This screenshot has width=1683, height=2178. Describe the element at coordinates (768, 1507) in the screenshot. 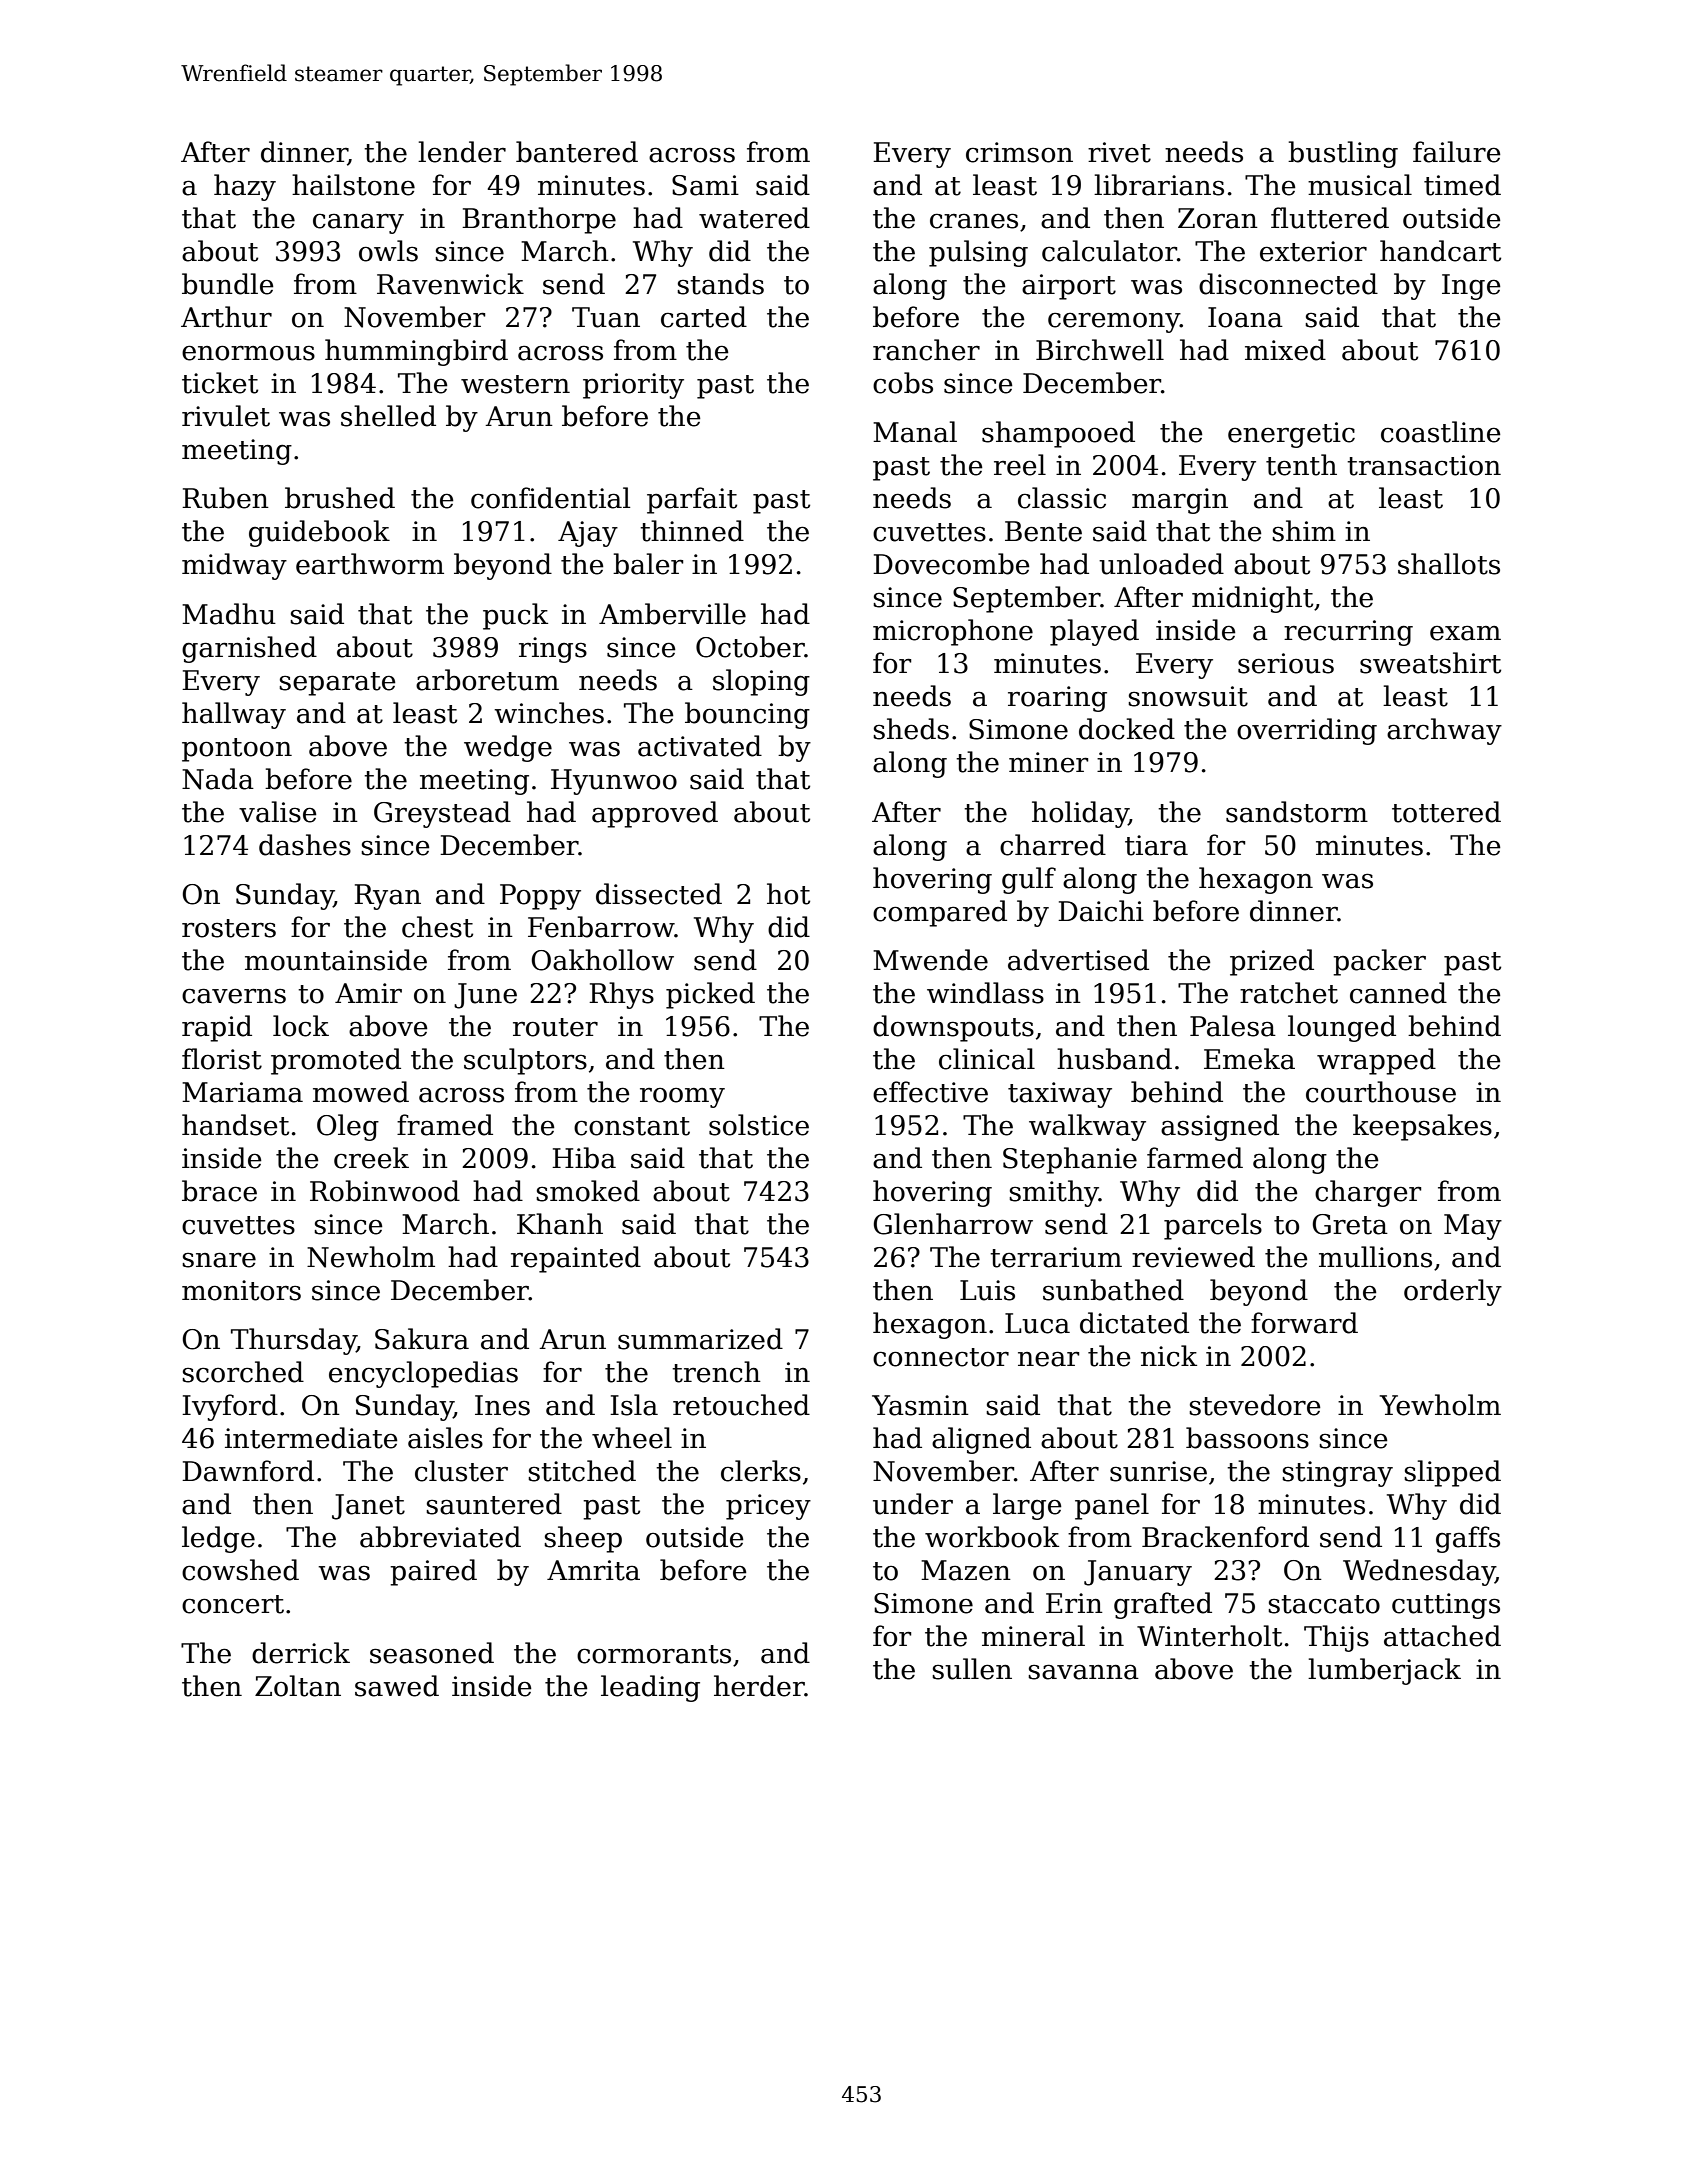

I see `pricey` at that location.
